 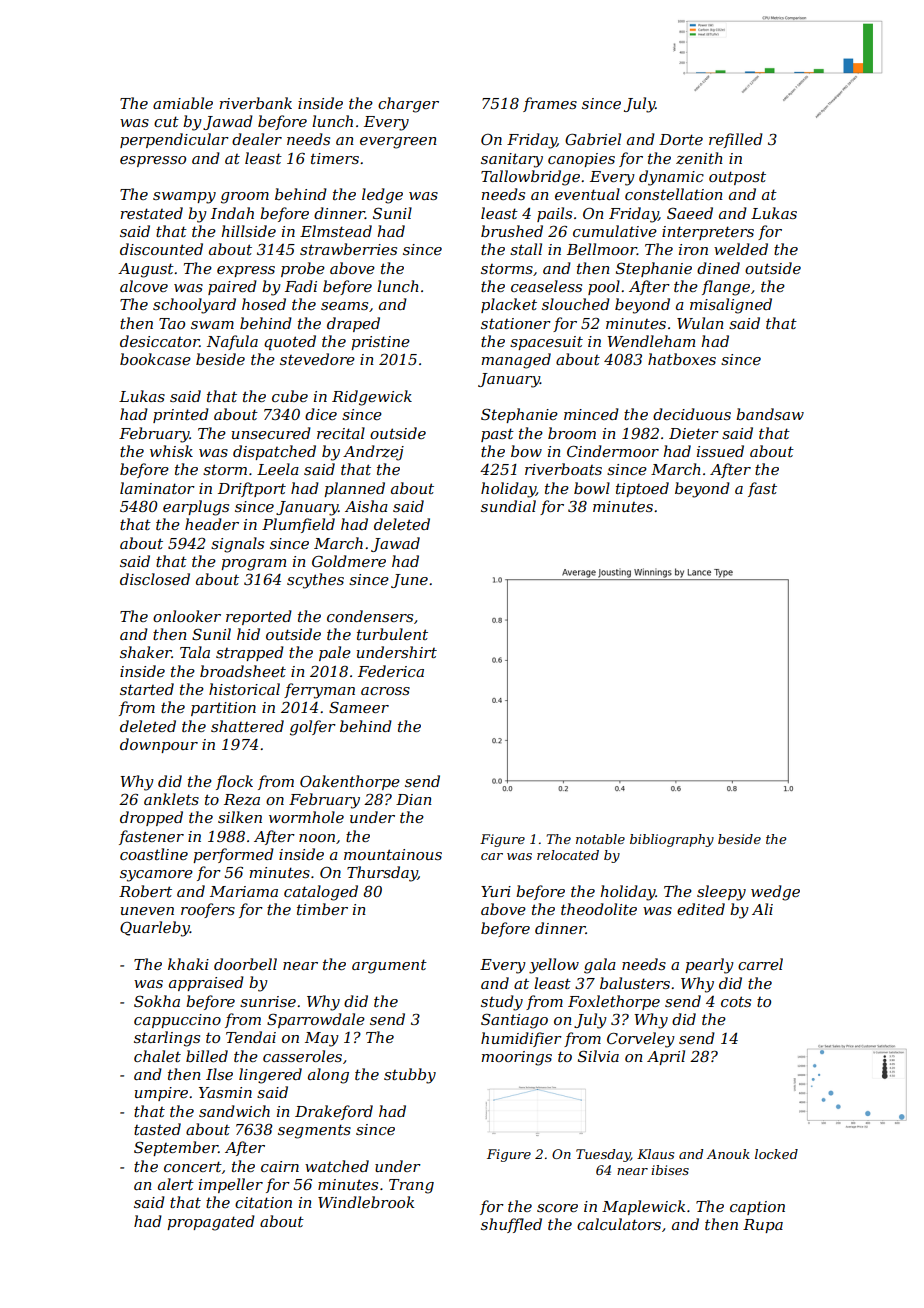 I want to click on bibliography, so click(x=672, y=840).
